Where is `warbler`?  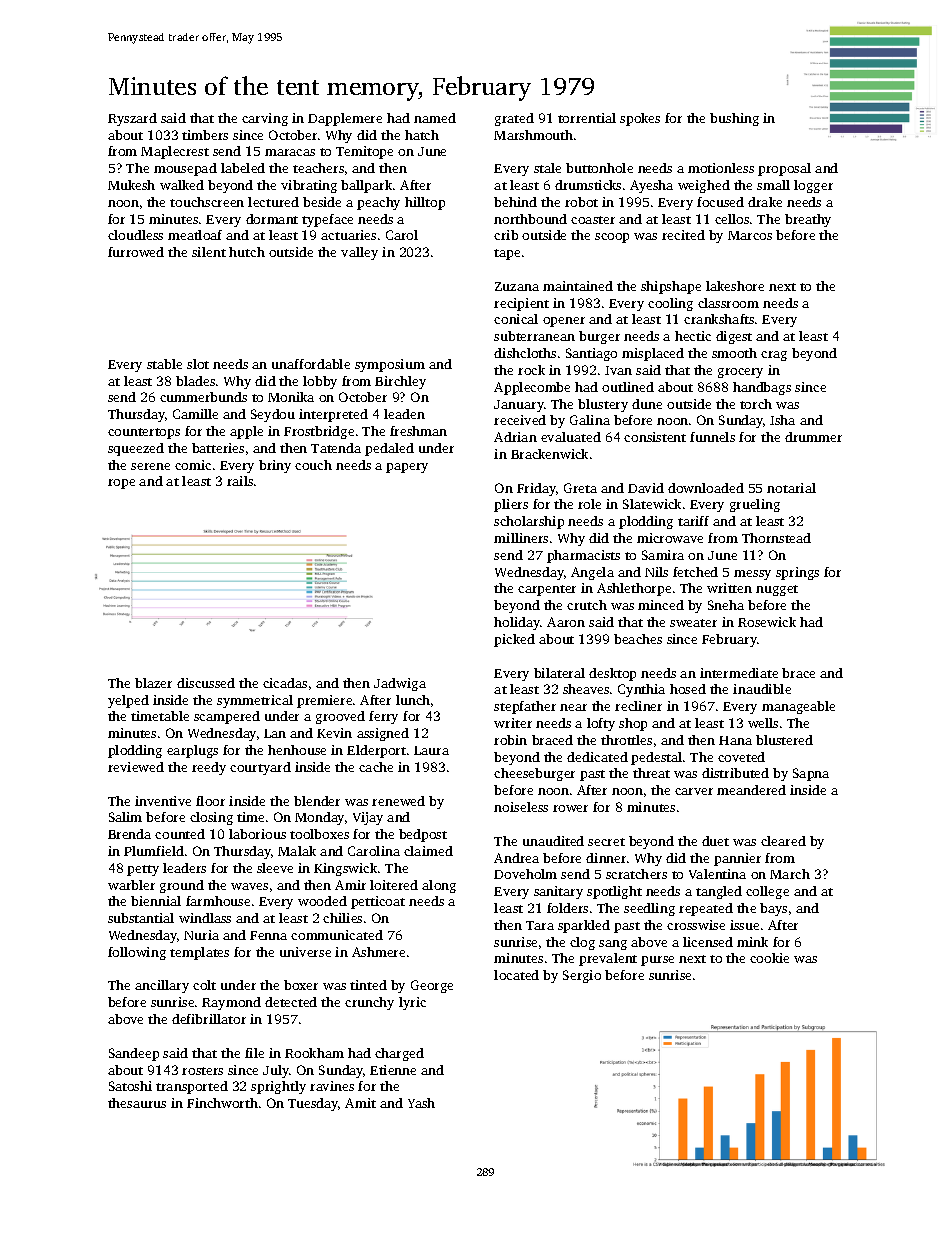 warbler is located at coordinates (131, 885).
